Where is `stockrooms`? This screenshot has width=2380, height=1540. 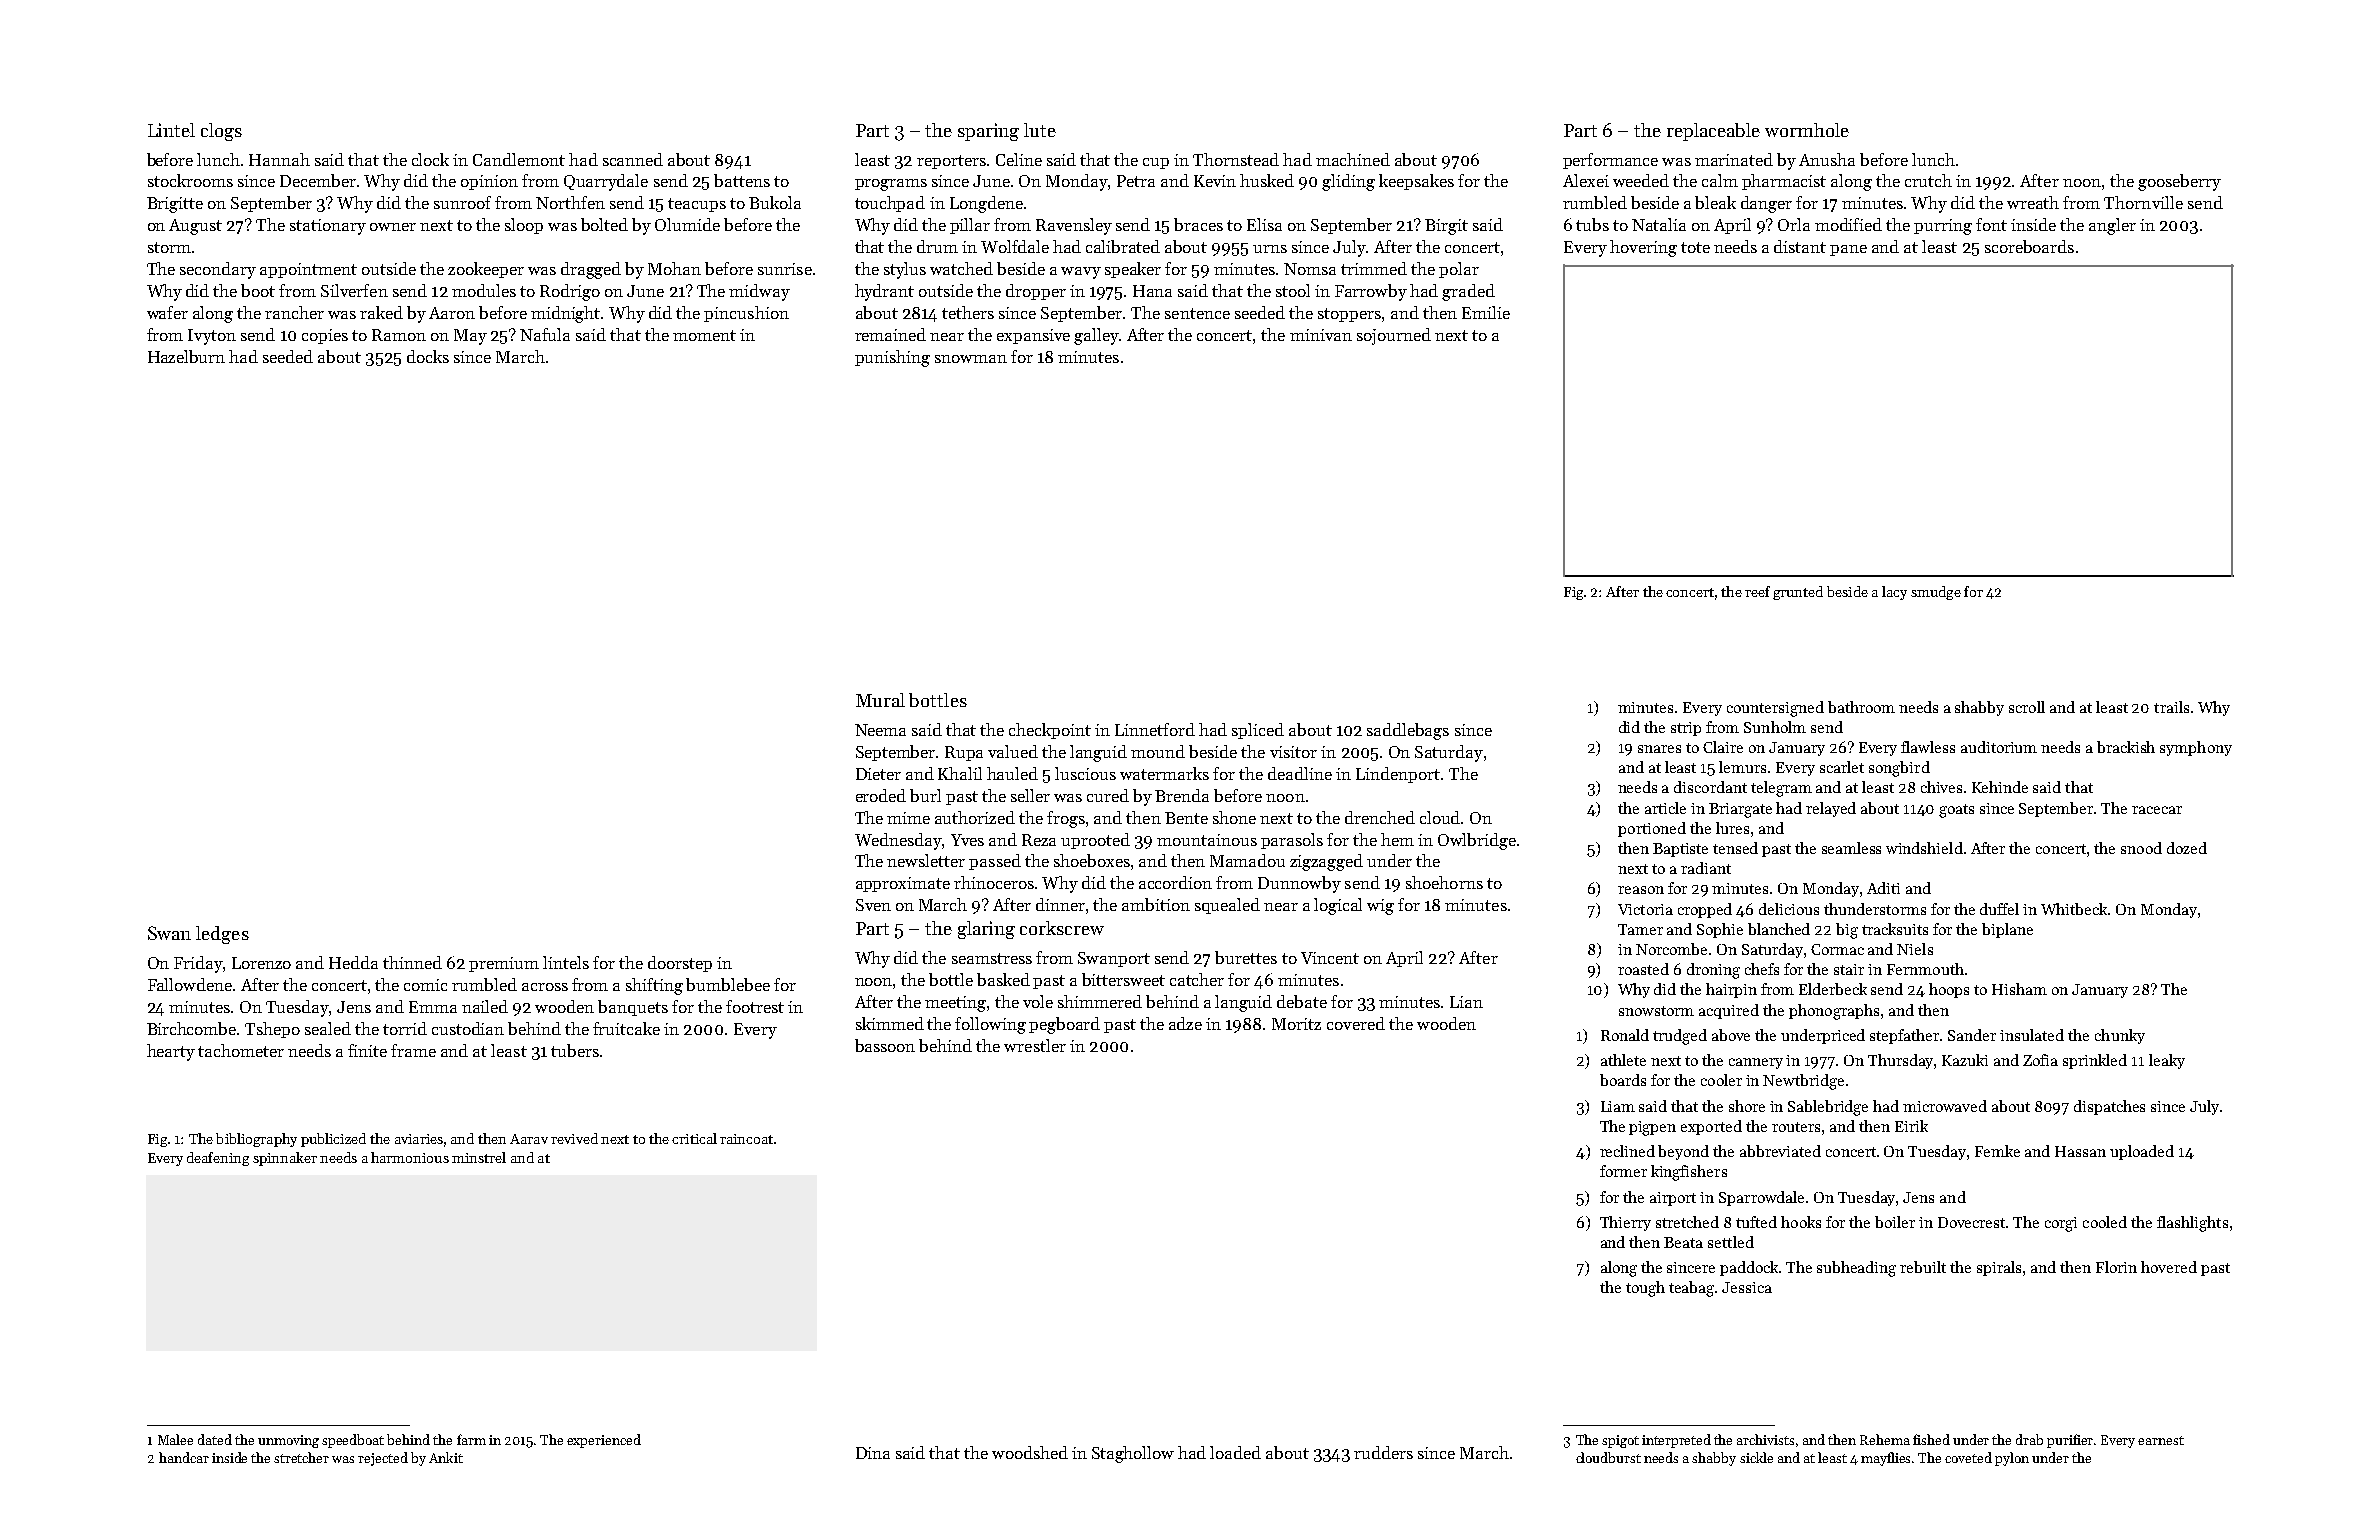 stockrooms is located at coordinates (190, 180).
